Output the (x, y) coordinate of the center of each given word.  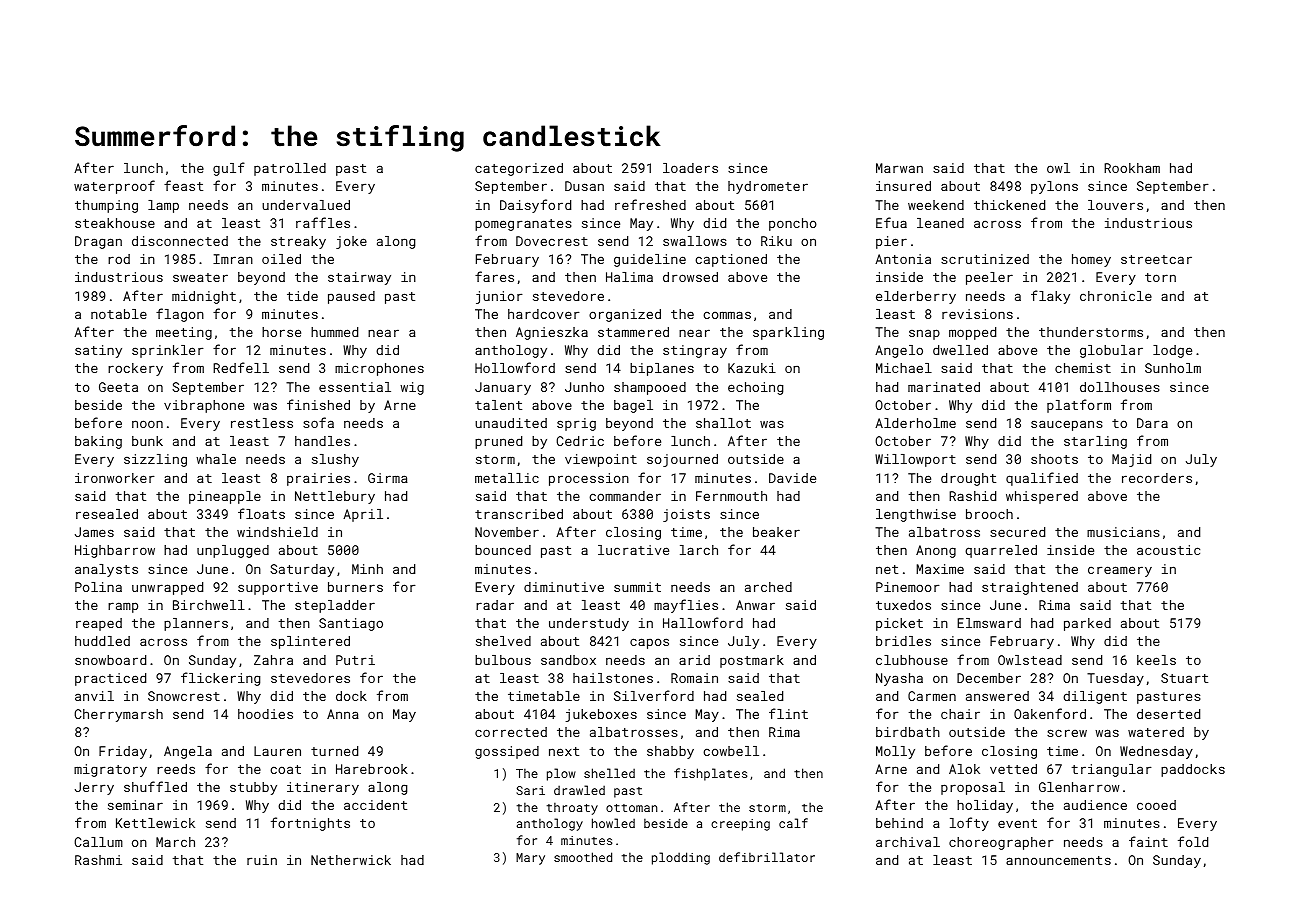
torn (1160, 277)
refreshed (650, 204)
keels (1156, 660)
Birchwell (209, 605)
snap (924, 334)
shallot (723, 423)
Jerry (94, 788)
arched (768, 587)
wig (412, 388)
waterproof (114, 187)
